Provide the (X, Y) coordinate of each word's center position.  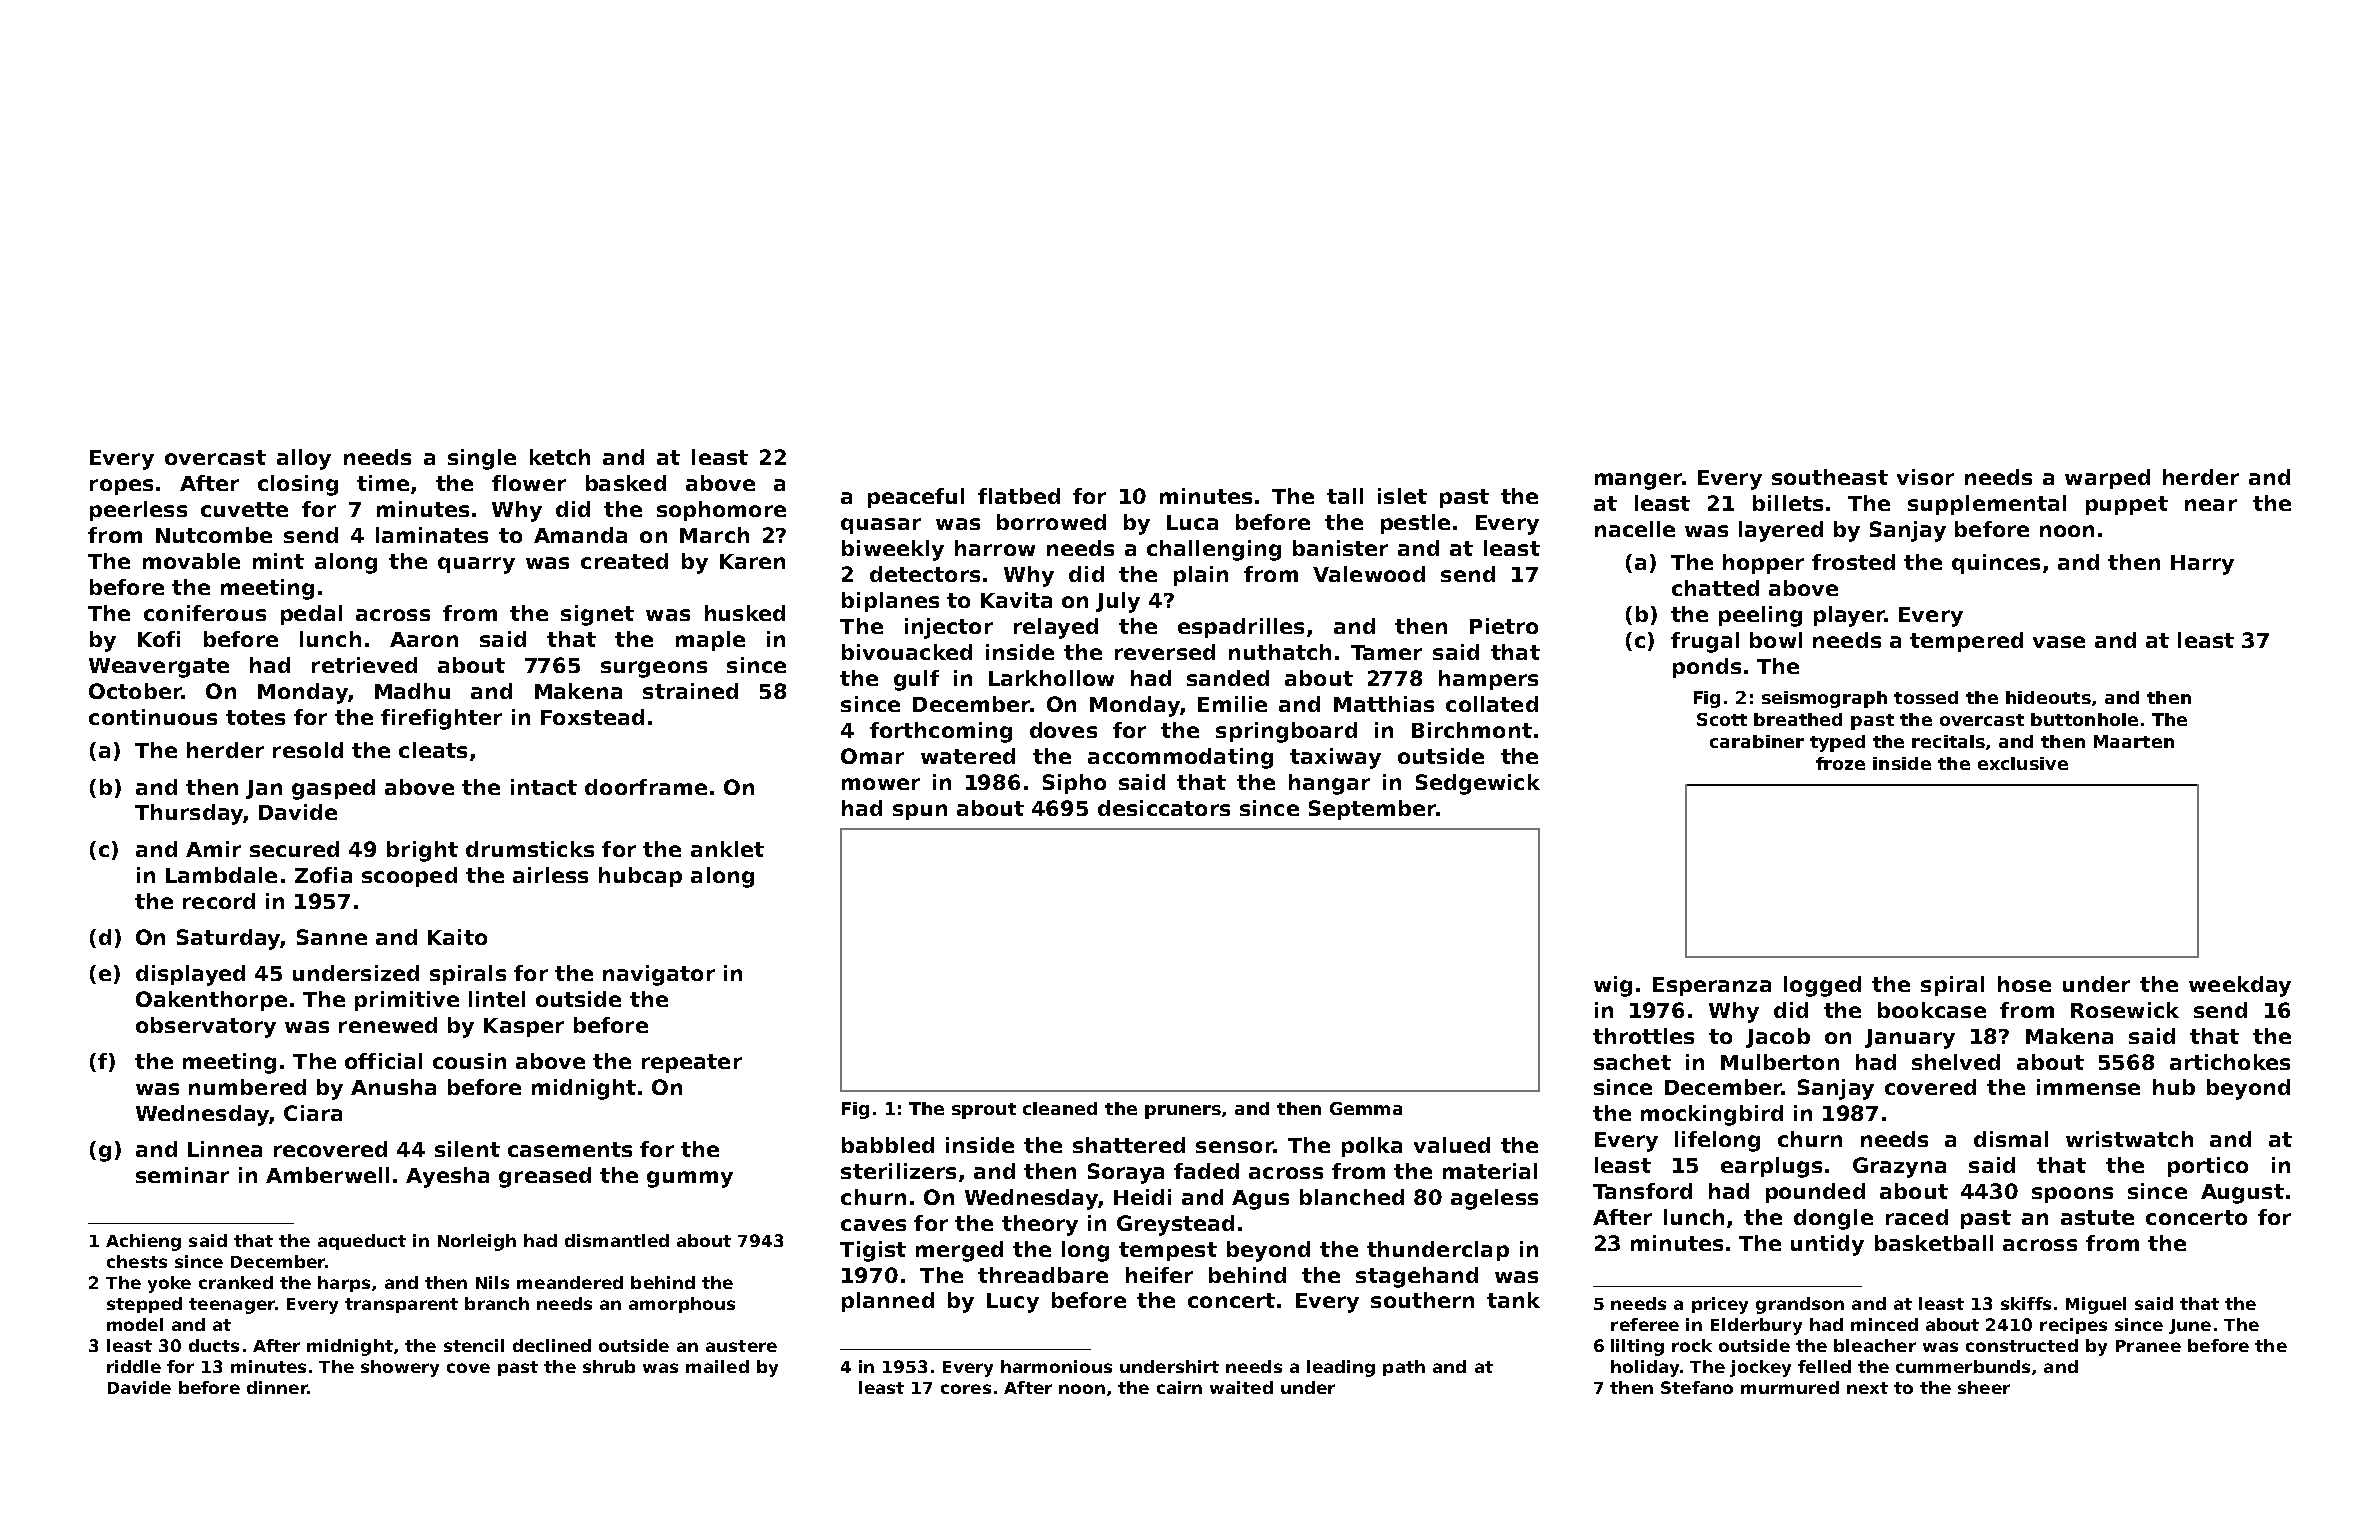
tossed (1926, 697)
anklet (727, 849)
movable (191, 561)
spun (920, 812)
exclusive (2023, 763)
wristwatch (2129, 1139)
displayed (190, 975)
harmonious (1056, 1366)
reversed (1165, 652)
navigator (659, 975)
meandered (570, 1282)
